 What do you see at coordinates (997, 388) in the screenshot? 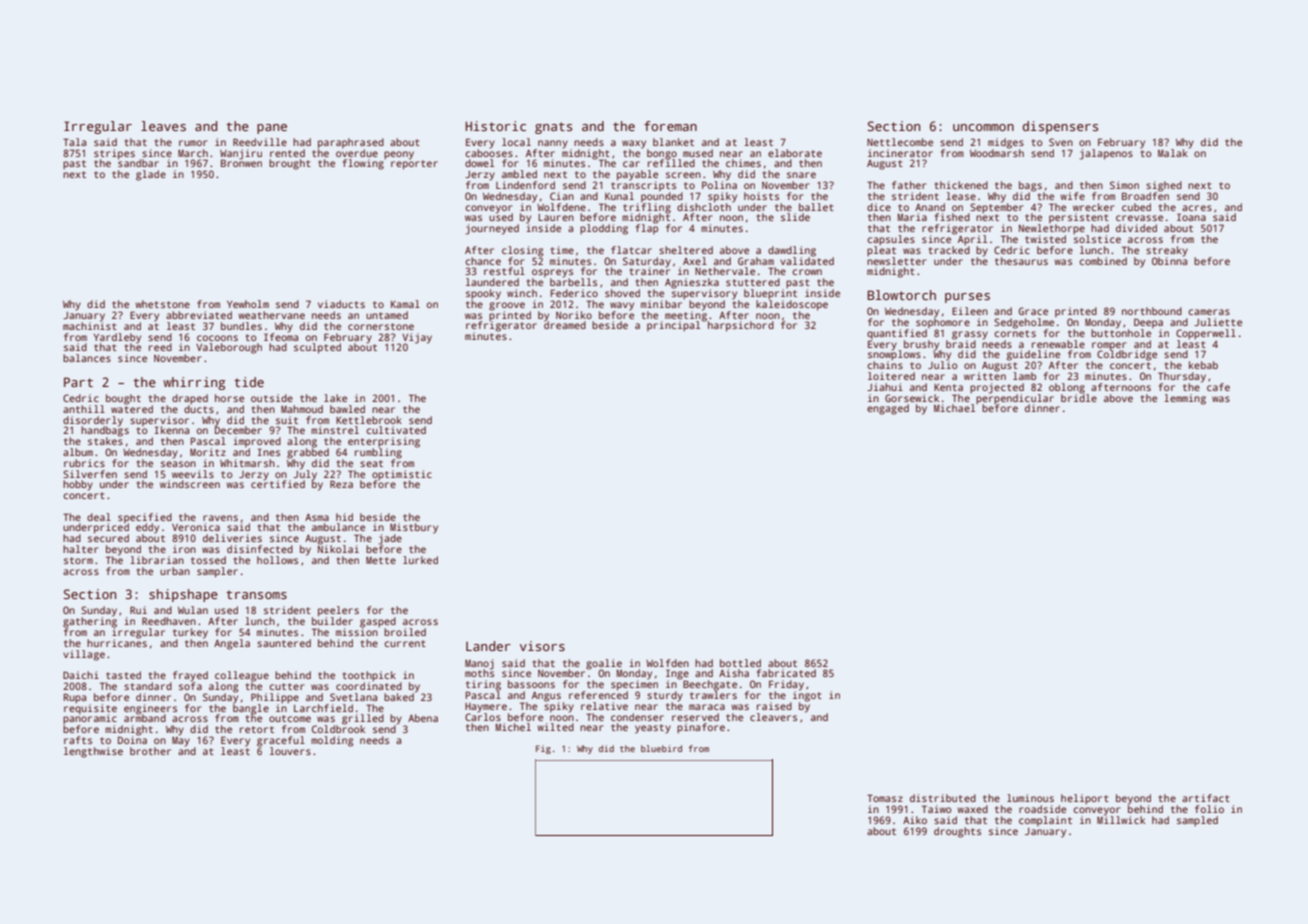
I see `projected` at bounding box center [997, 388].
